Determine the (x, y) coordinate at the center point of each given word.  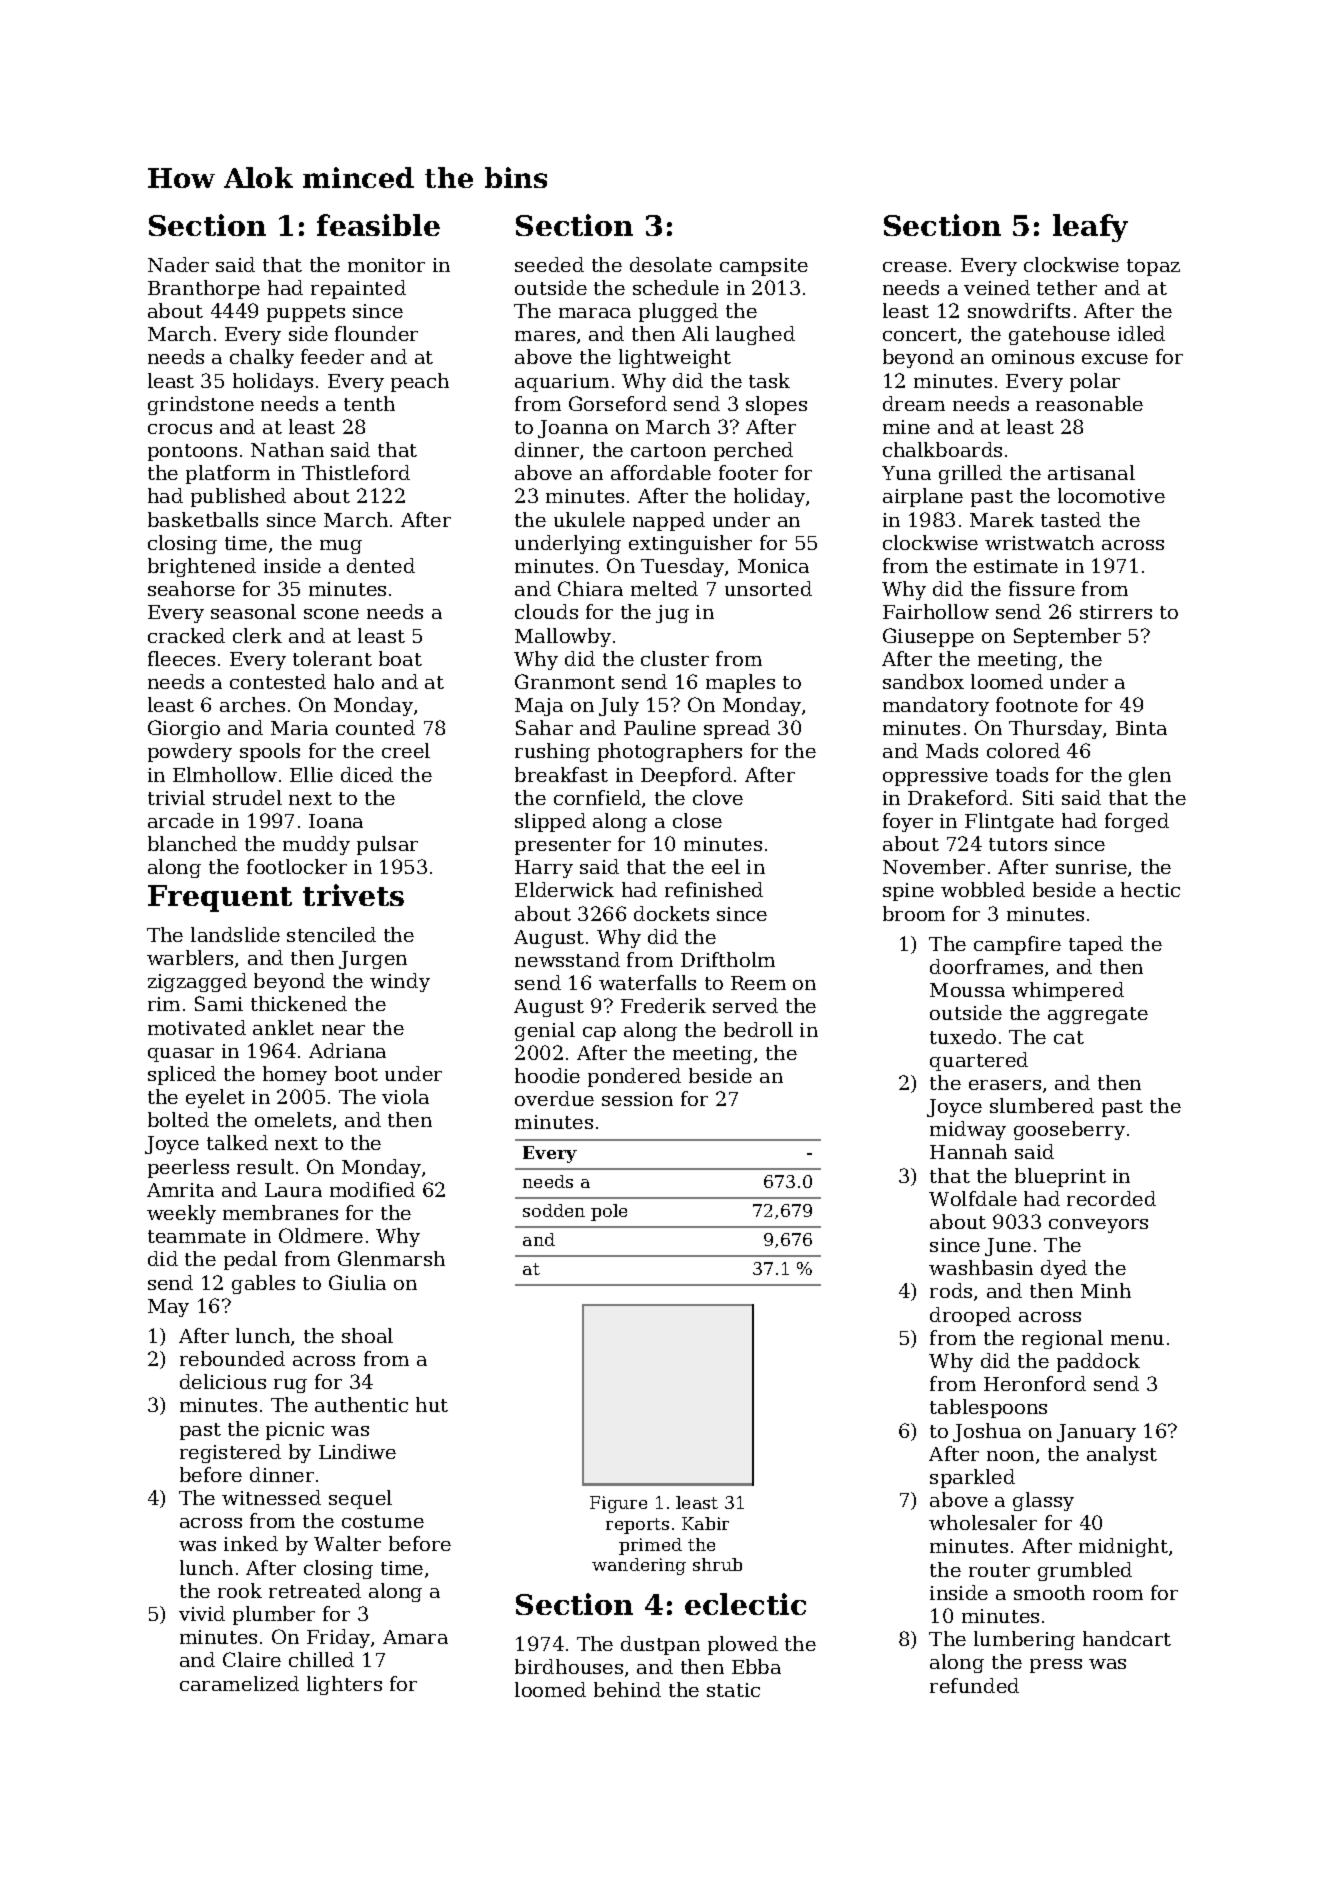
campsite (764, 267)
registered (230, 1453)
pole (609, 1212)
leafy (1090, 228)
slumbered (1042, 1105)
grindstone (201, 405)
